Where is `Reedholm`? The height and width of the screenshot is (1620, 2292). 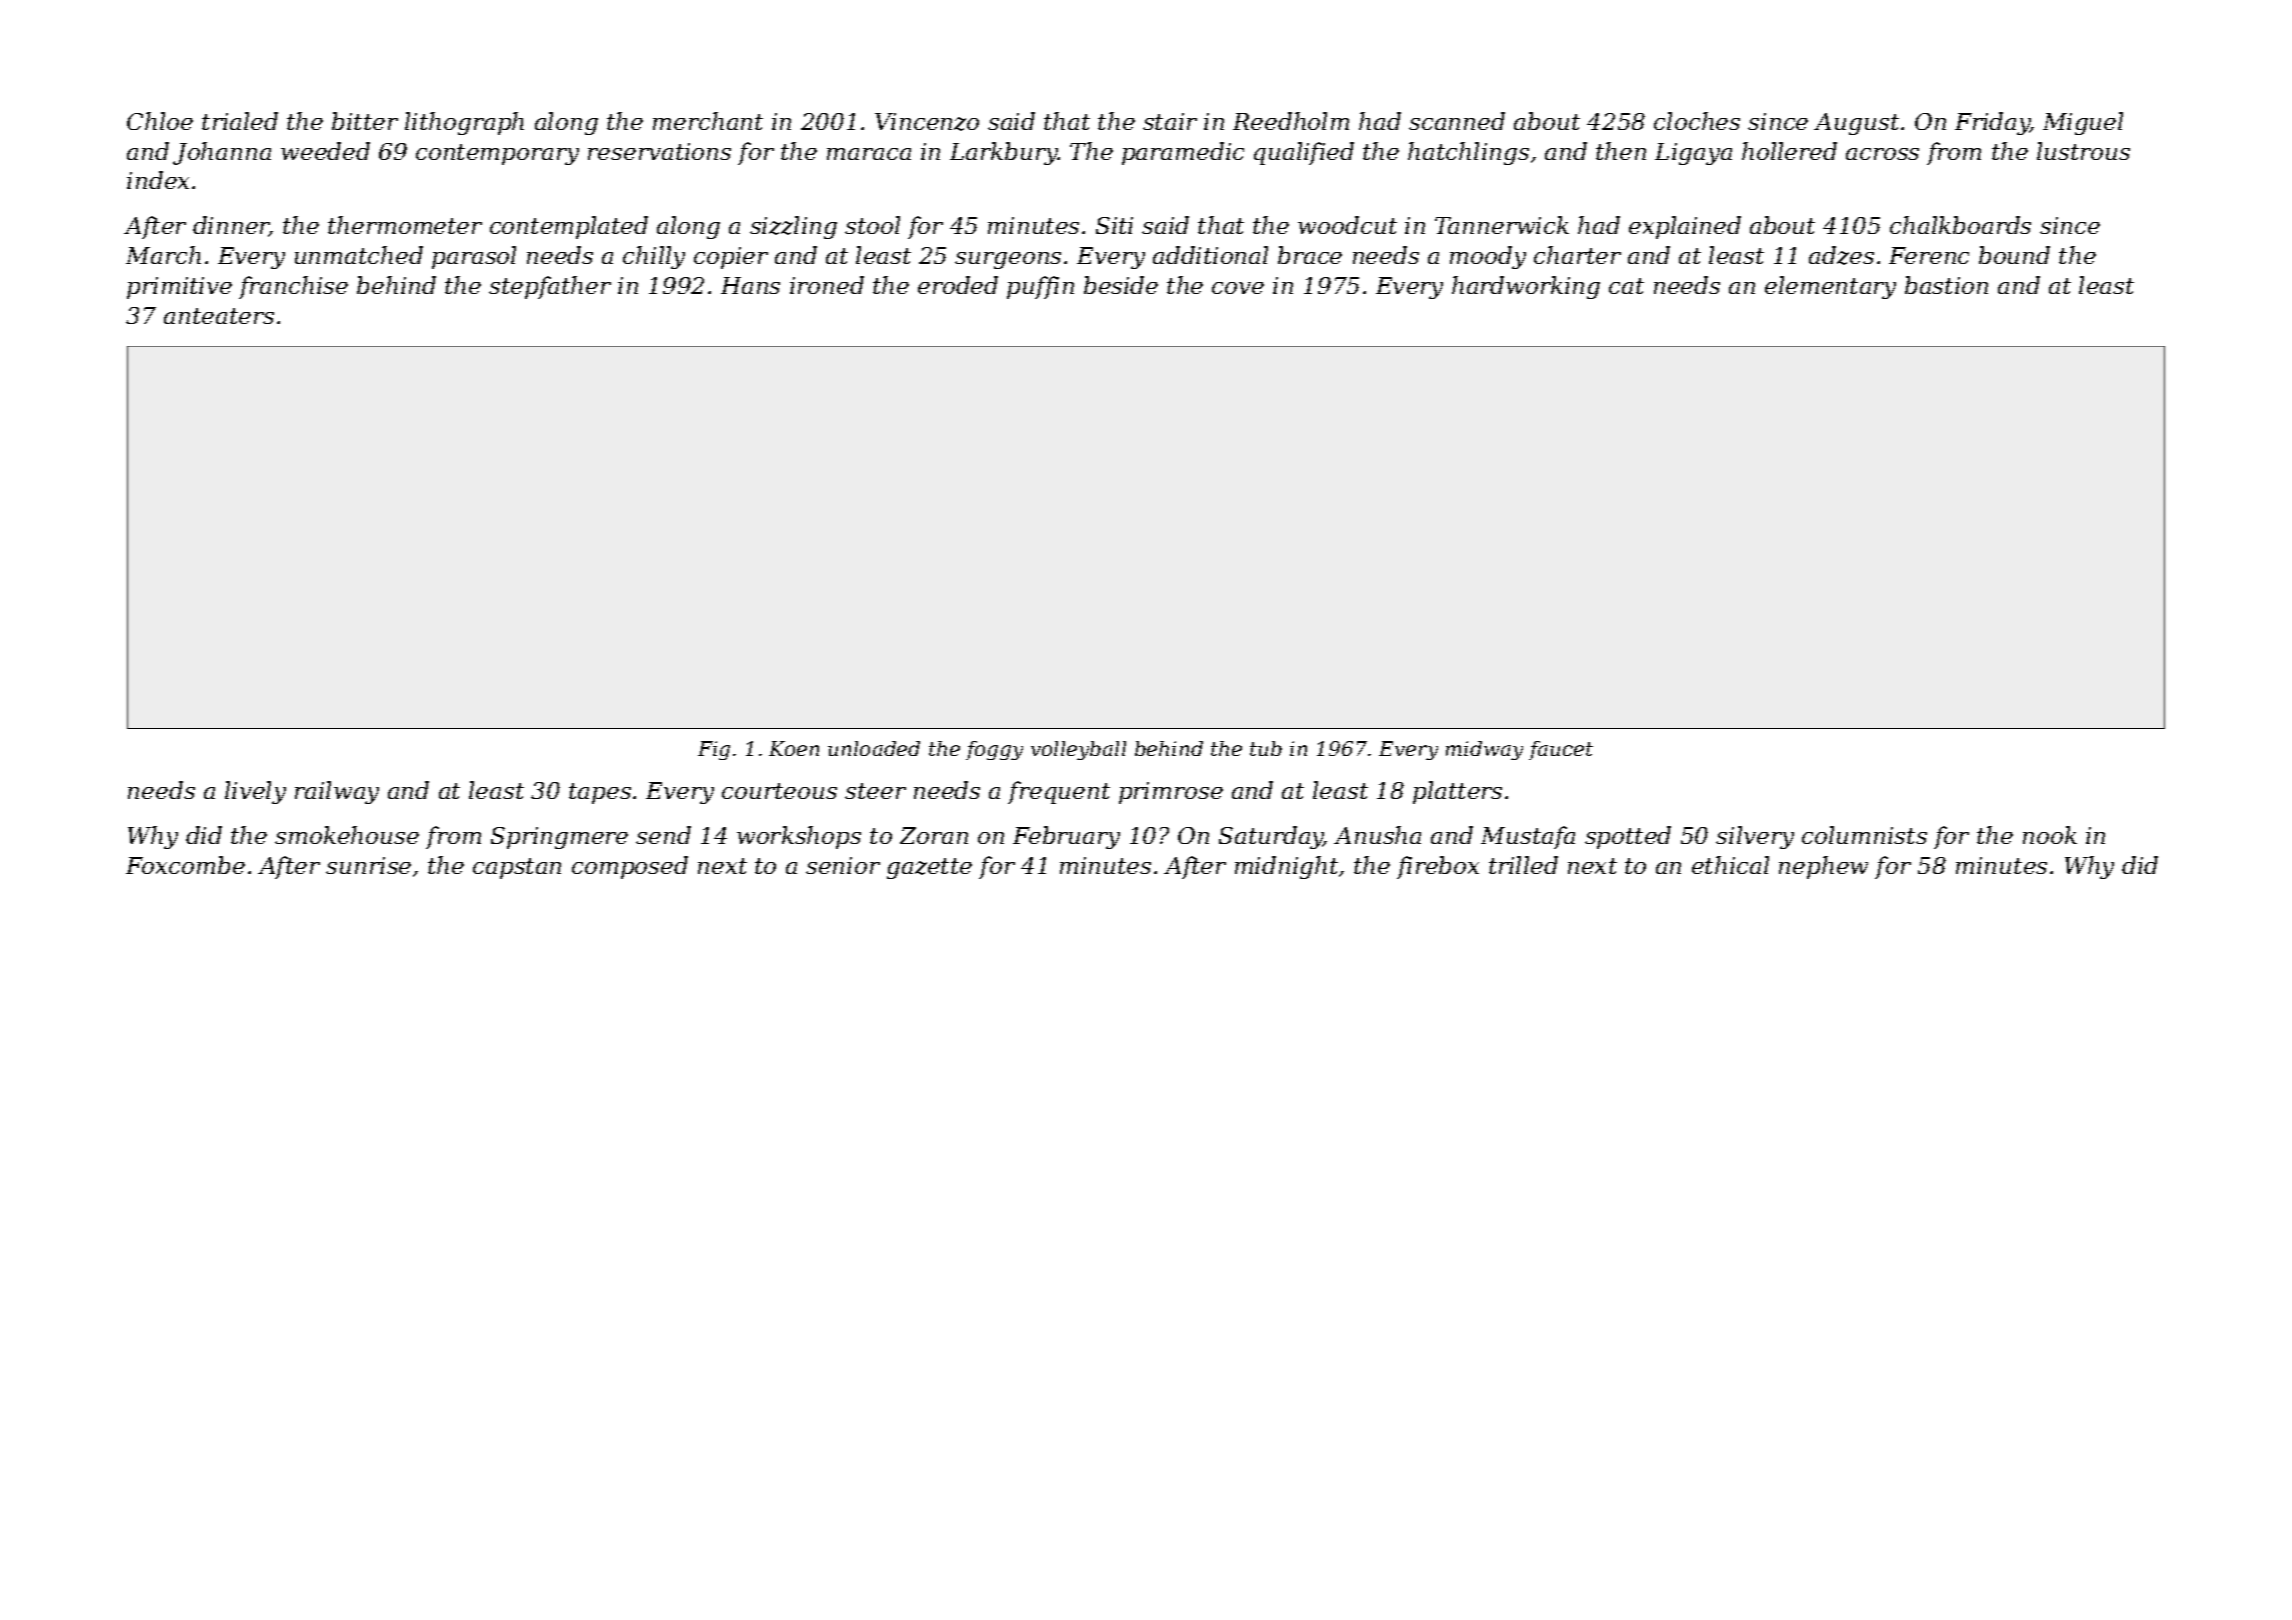
Reedholm is located at coordinates (1291, 121).
